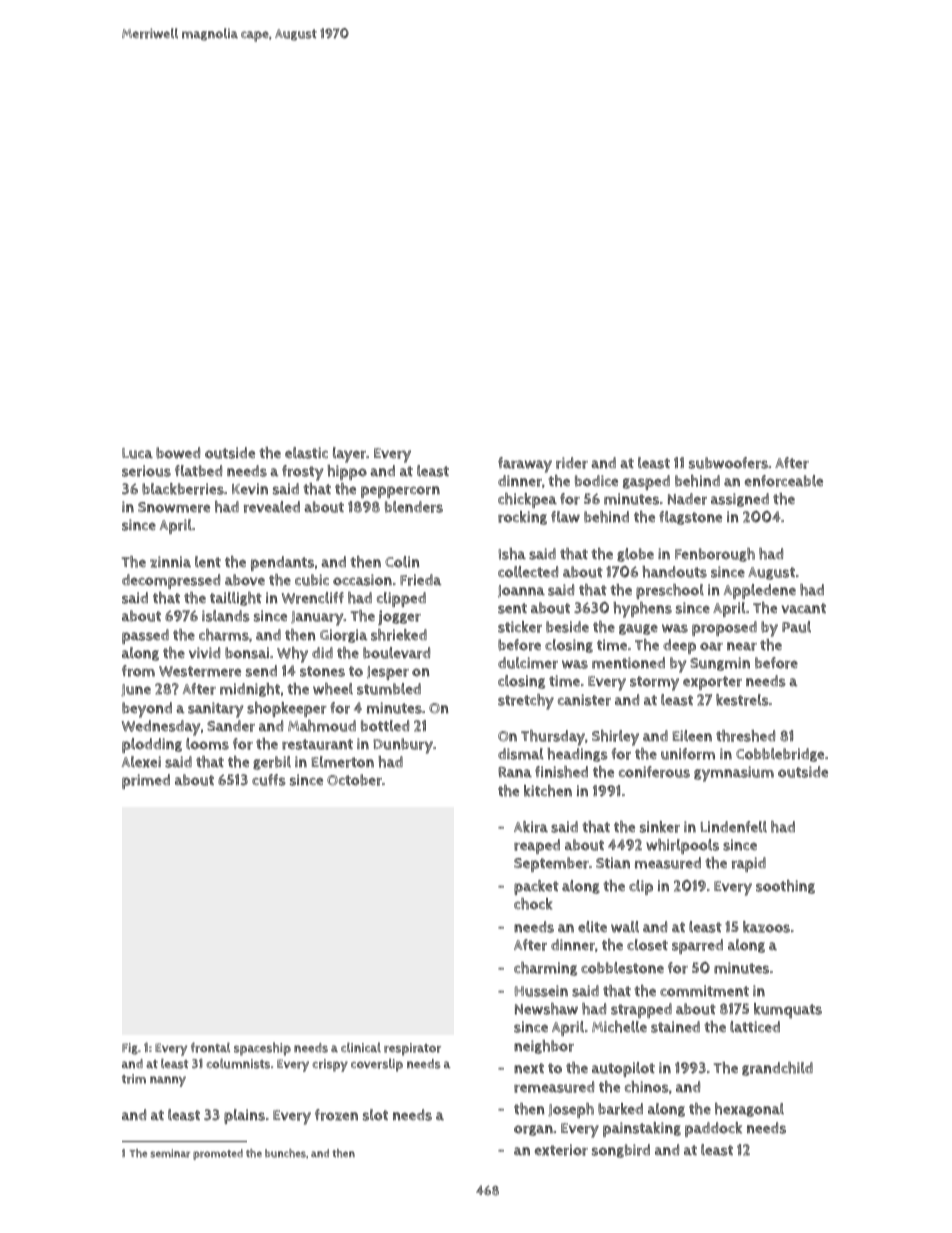  I want to click on whirlpools, so click(682, 846).
